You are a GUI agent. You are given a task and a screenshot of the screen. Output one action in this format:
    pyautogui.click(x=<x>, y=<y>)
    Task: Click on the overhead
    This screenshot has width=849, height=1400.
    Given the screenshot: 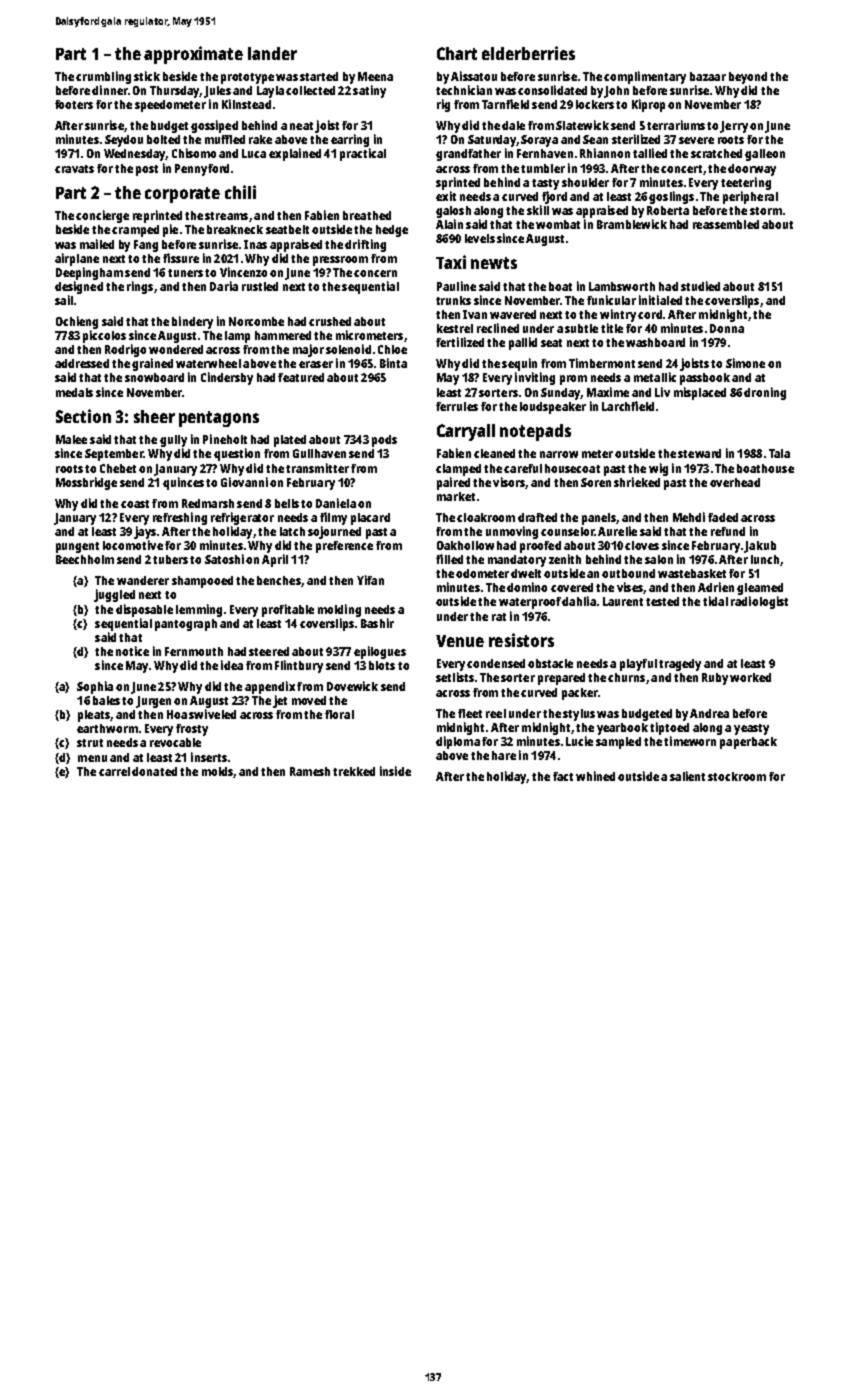 What is the action you would take?
    pyautogui.click(x=735, y=482)
